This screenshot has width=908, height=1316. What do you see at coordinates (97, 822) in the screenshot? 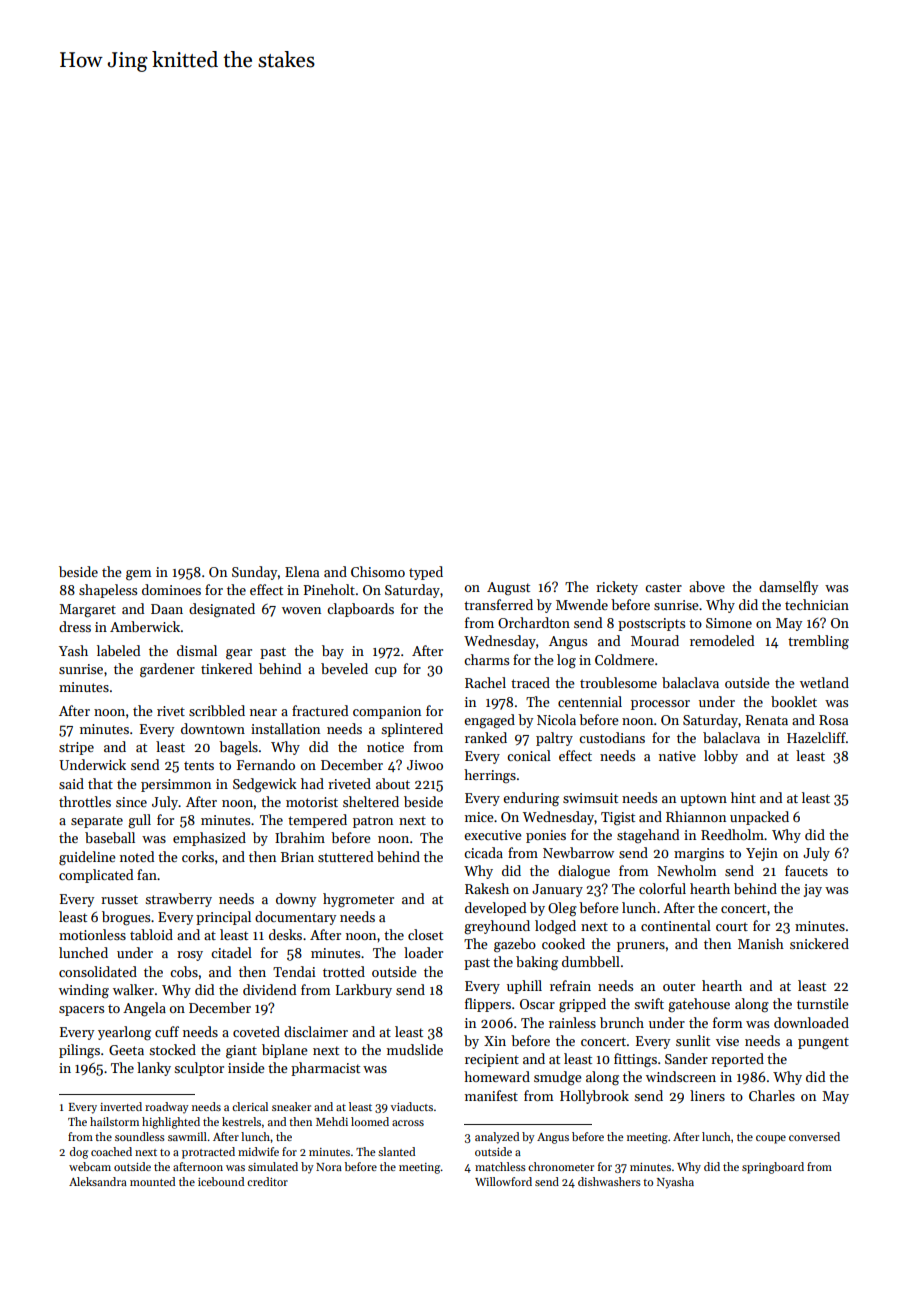
I see `separate` at bounding box center [97, 822].
